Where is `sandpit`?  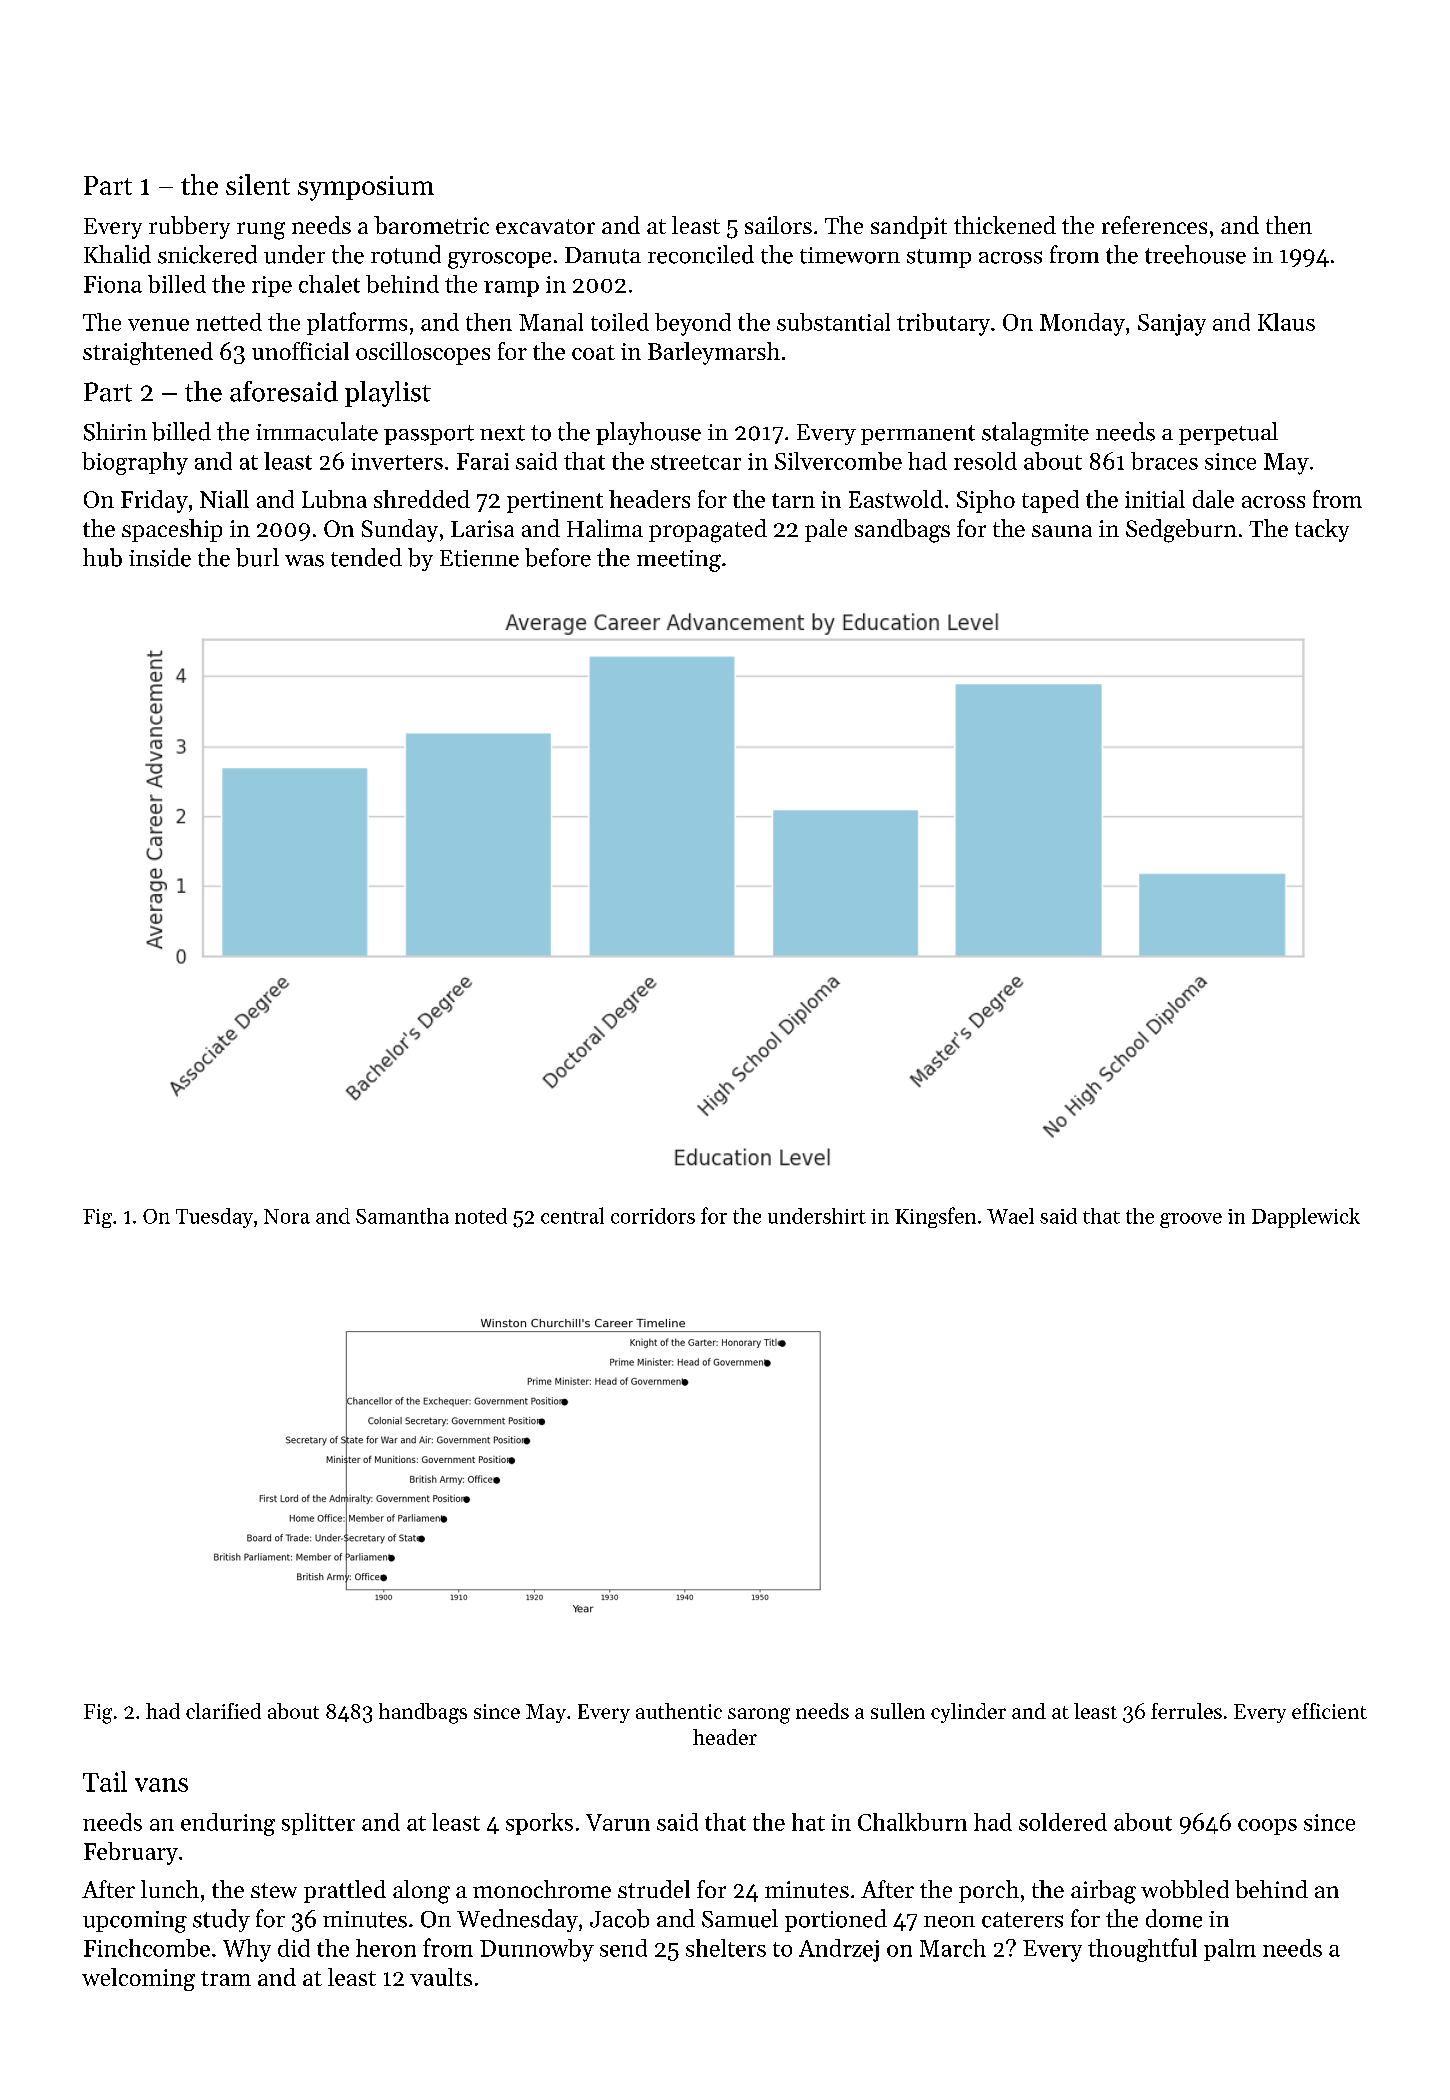
sandpit is located at coordinates (909, 227).
